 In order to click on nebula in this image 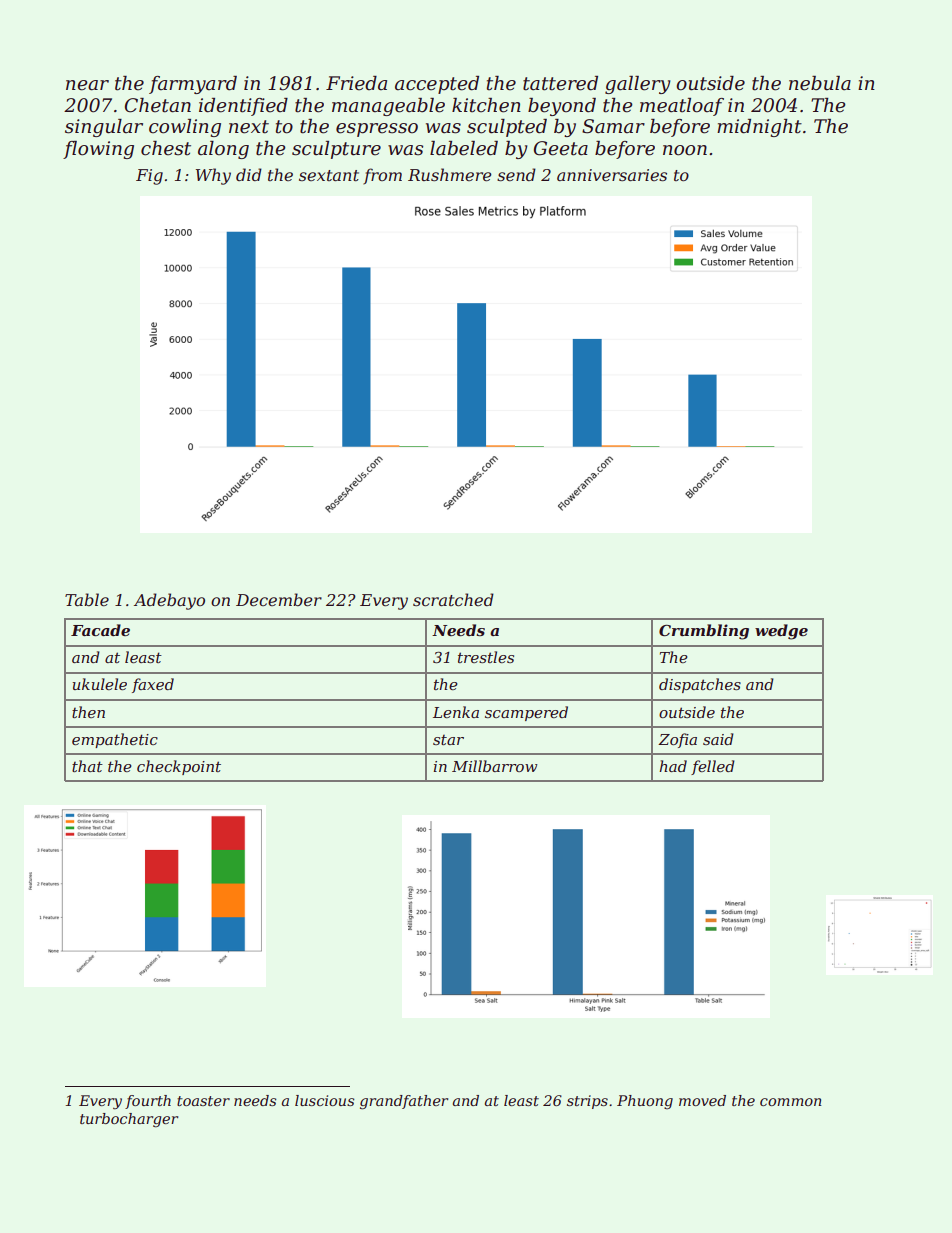, I will do `click(820, 83)`.
